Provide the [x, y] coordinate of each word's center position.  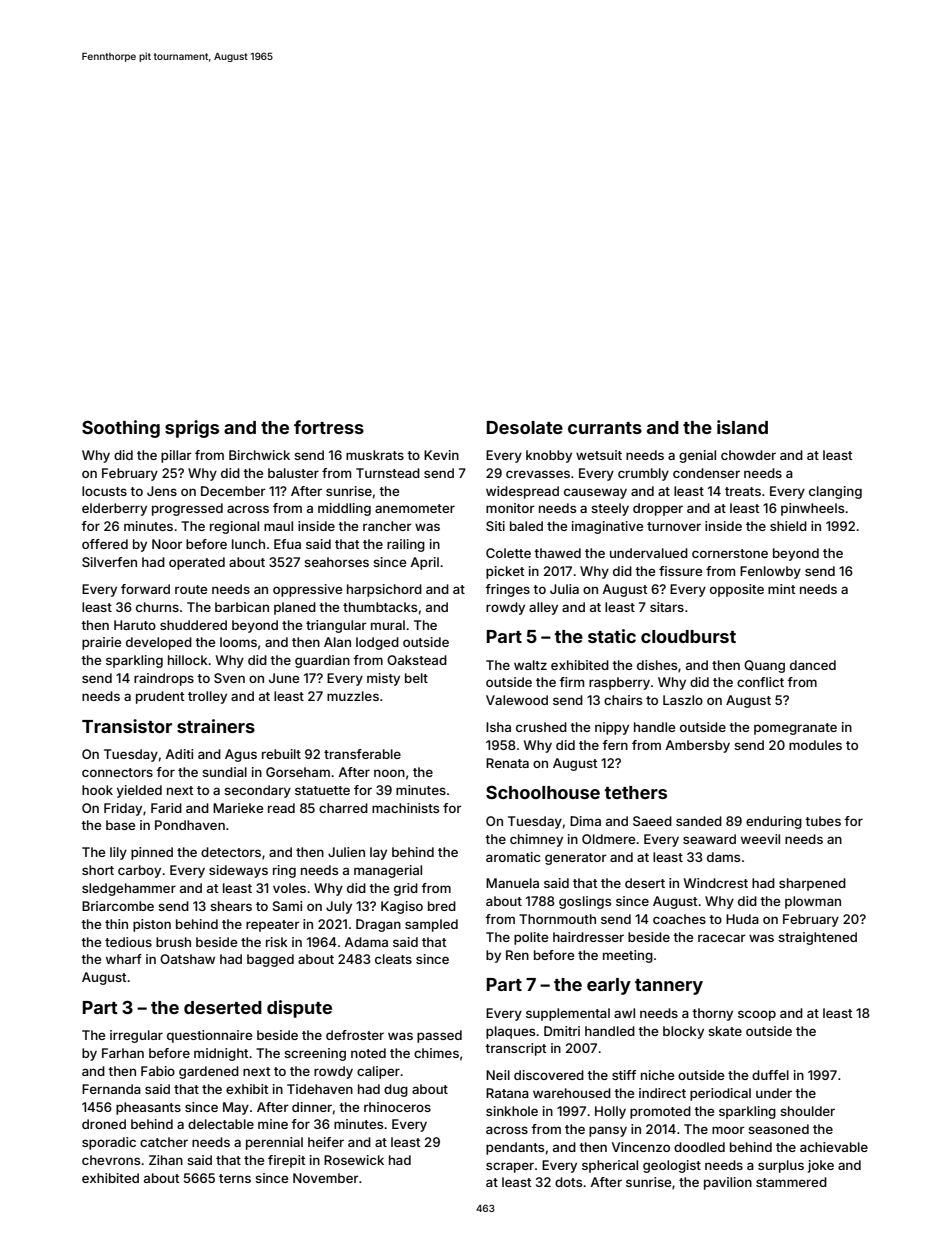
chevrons [111, 1160]
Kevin [441, 455]
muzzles [353, 696]
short [98, 870]
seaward [709, 839]
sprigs [192, 429]
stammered [791, 1182]
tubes [823, 821]
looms [238, 642]
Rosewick [354, 1160]
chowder [748, 455]
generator [576, 859]
